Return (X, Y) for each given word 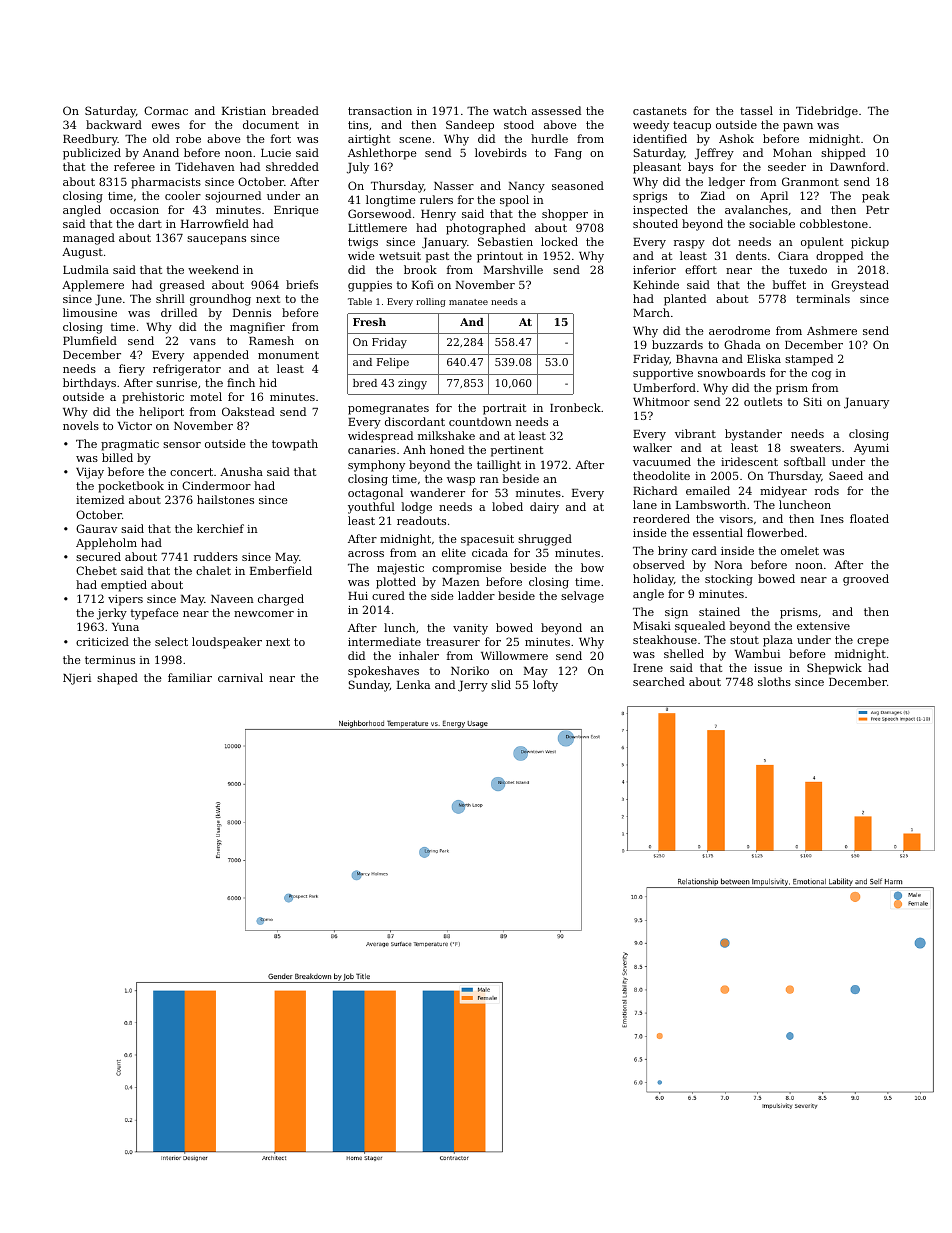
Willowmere (514, 655)
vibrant (695, 433)
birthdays (89, 384)
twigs (363, 243)
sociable (772, 223)
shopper (565, 215)
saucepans (216, 240)
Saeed (846, 475)
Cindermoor (216, 485)
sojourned (233, 197)
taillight (499, 466)
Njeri (77, 679)
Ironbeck (575, 407)
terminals (823, 298)
